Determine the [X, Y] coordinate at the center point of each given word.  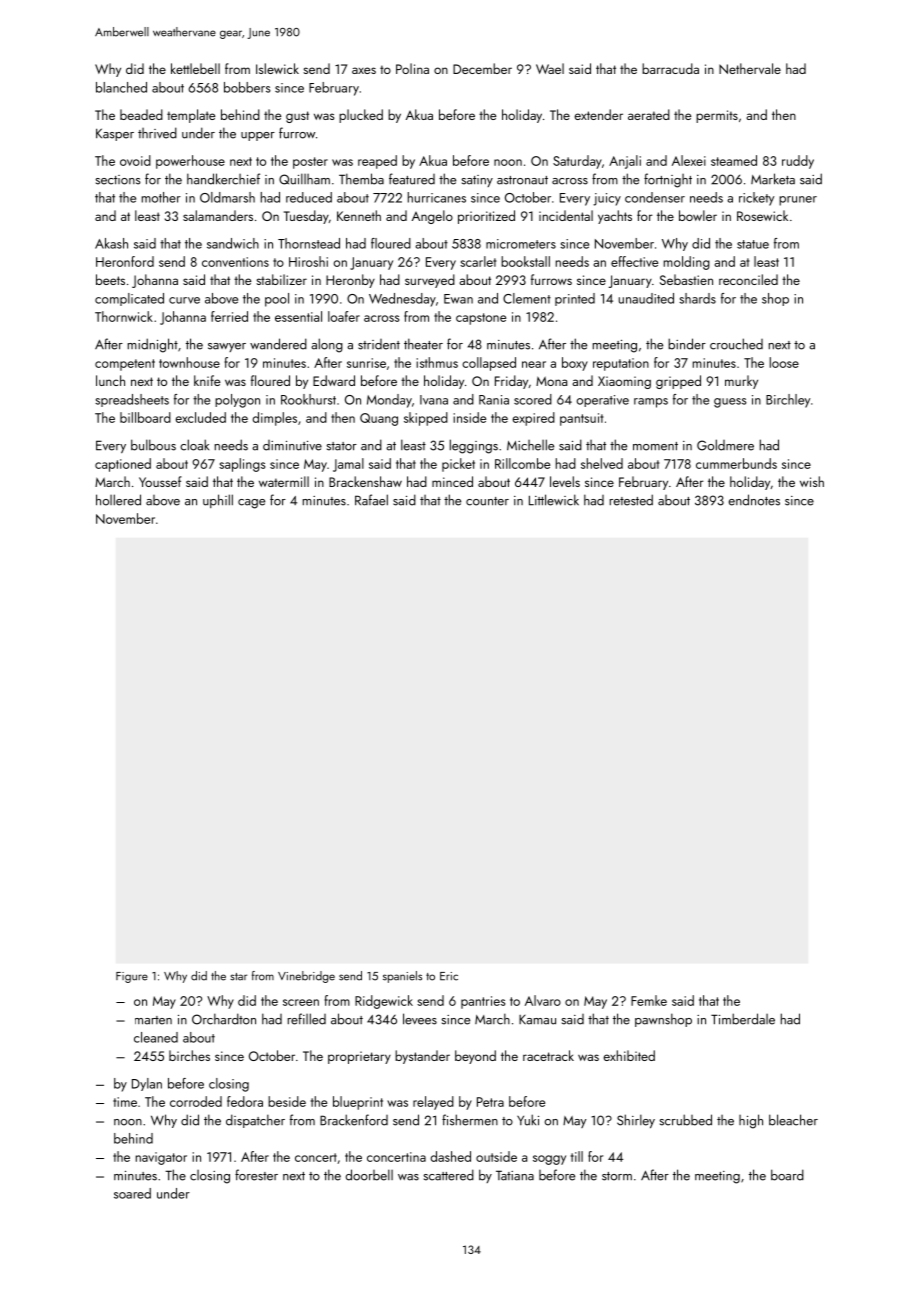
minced [452, 481]
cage [251, 504]
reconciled [748, 279]
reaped [377, 162]
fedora [245, 1101]
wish [812, 481]
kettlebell [195, 68]
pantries [483, 1002]
